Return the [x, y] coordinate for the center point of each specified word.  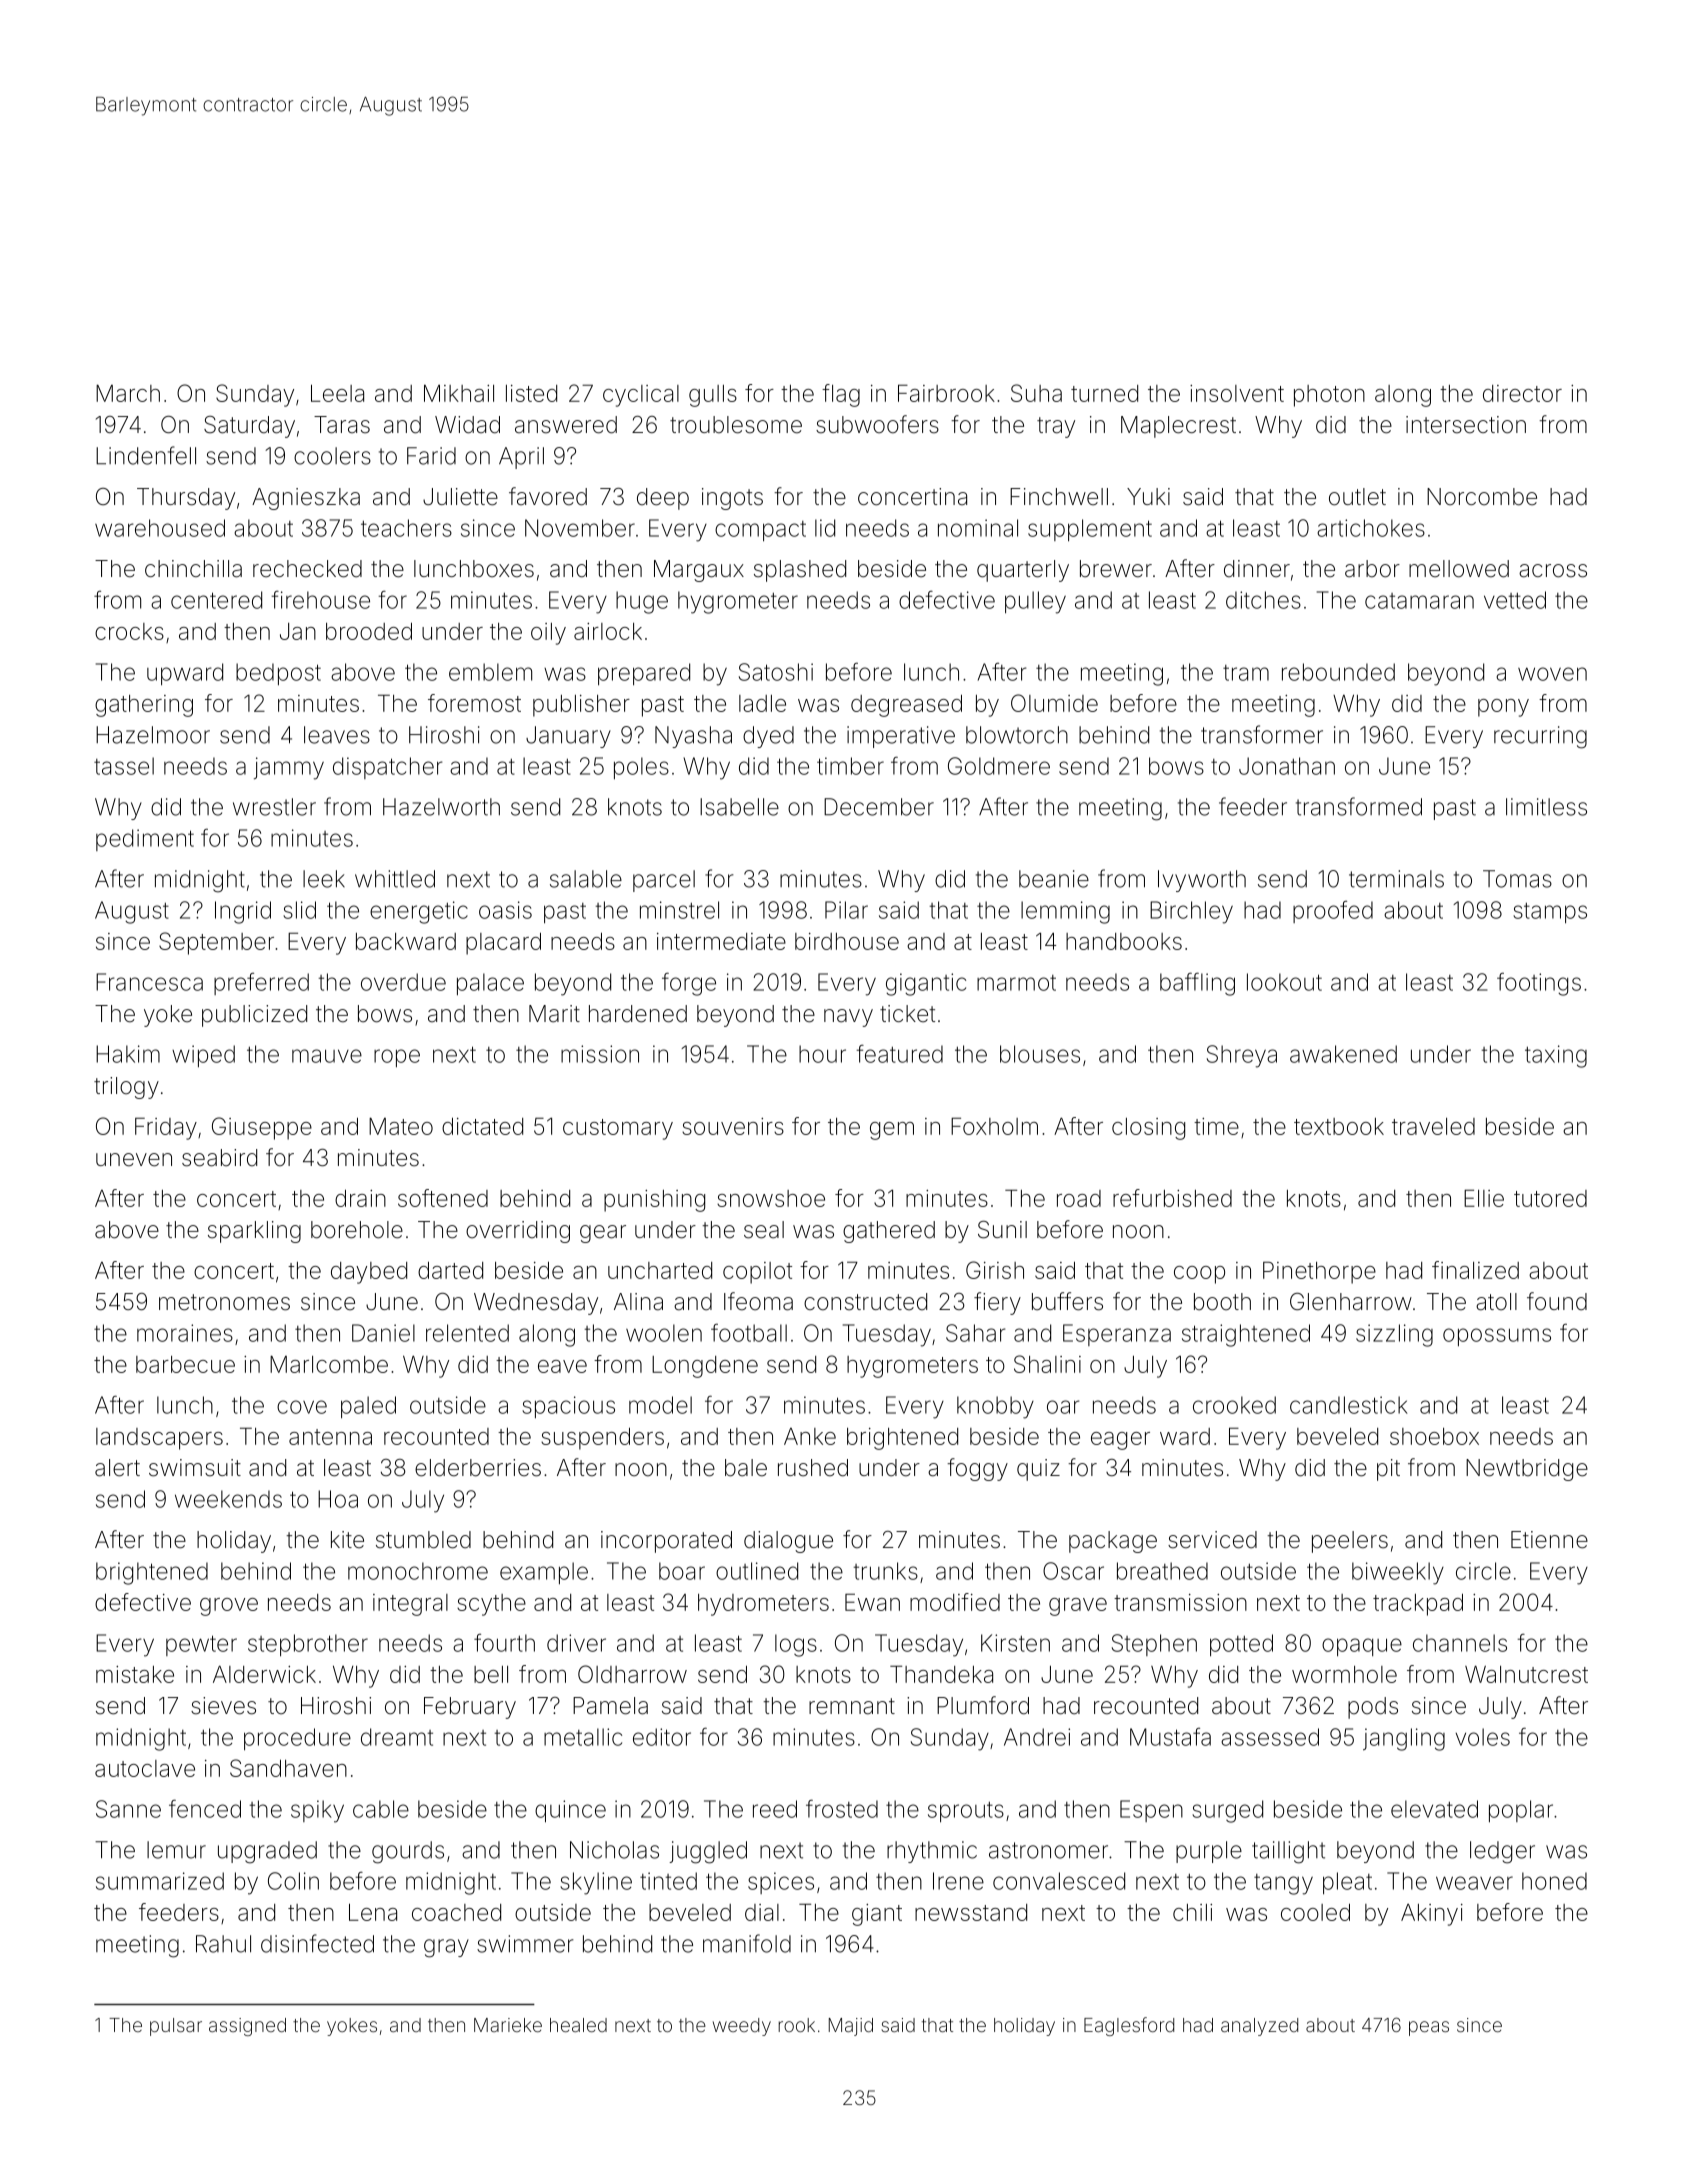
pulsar [176, 2027]
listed [531, 393]
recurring [1540, 737]
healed [578, 2025]
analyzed [1259, 2027]
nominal [978, 528]
